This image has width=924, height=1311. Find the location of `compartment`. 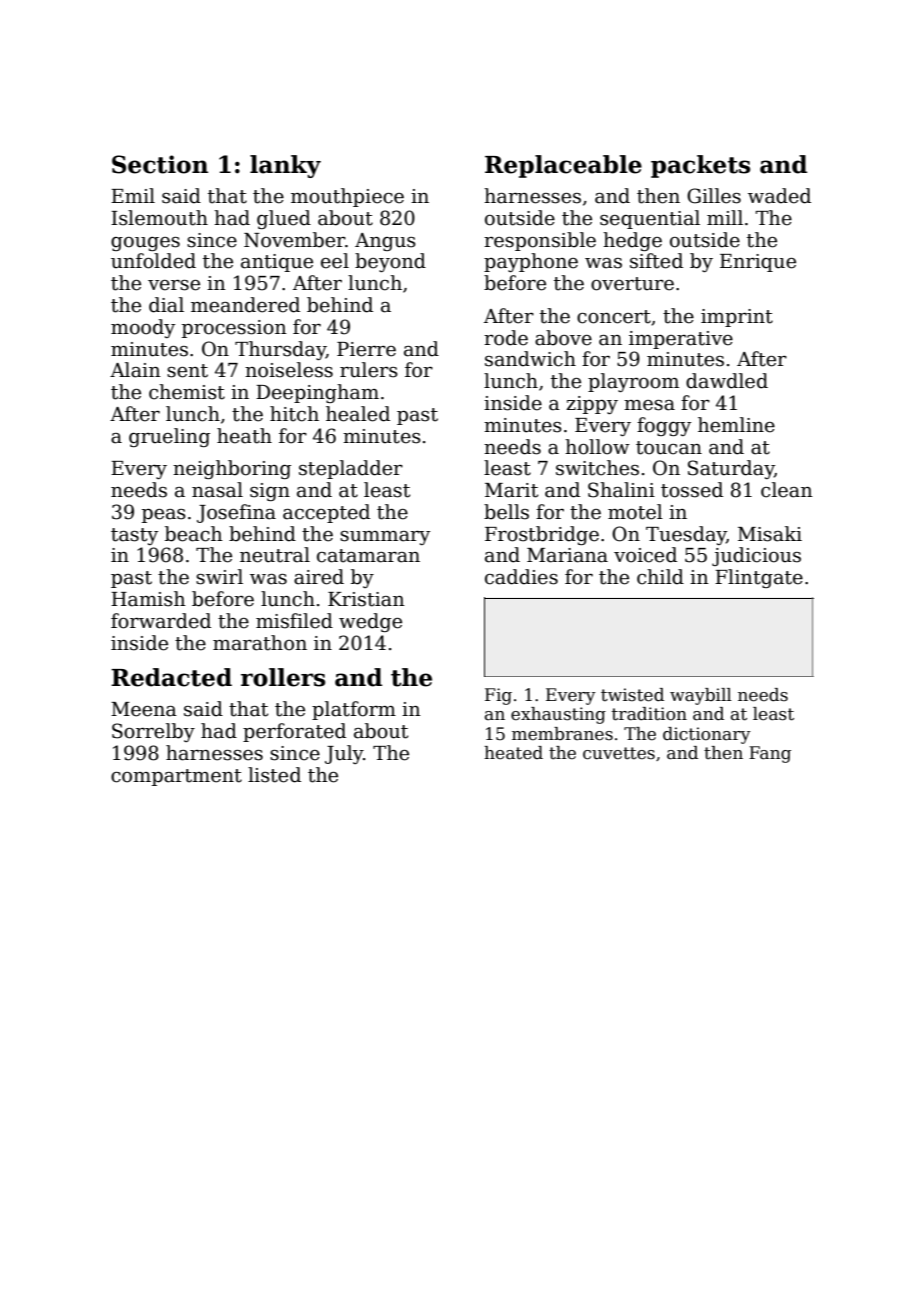

compartment is located at coordinates (176, 777).
